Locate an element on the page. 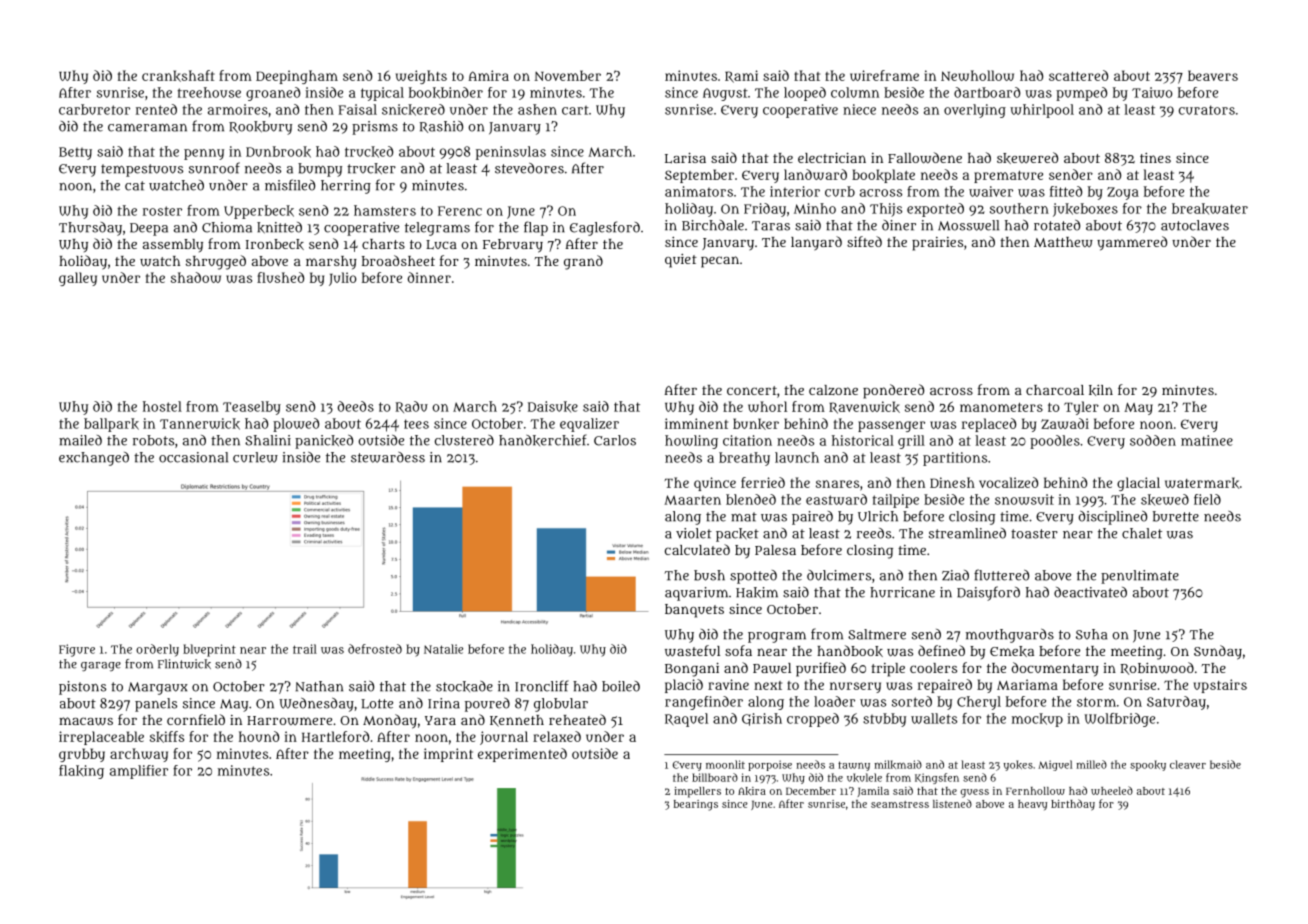 This image has height=924, width=1308. amplifier is located at coordinates (139, 772).
